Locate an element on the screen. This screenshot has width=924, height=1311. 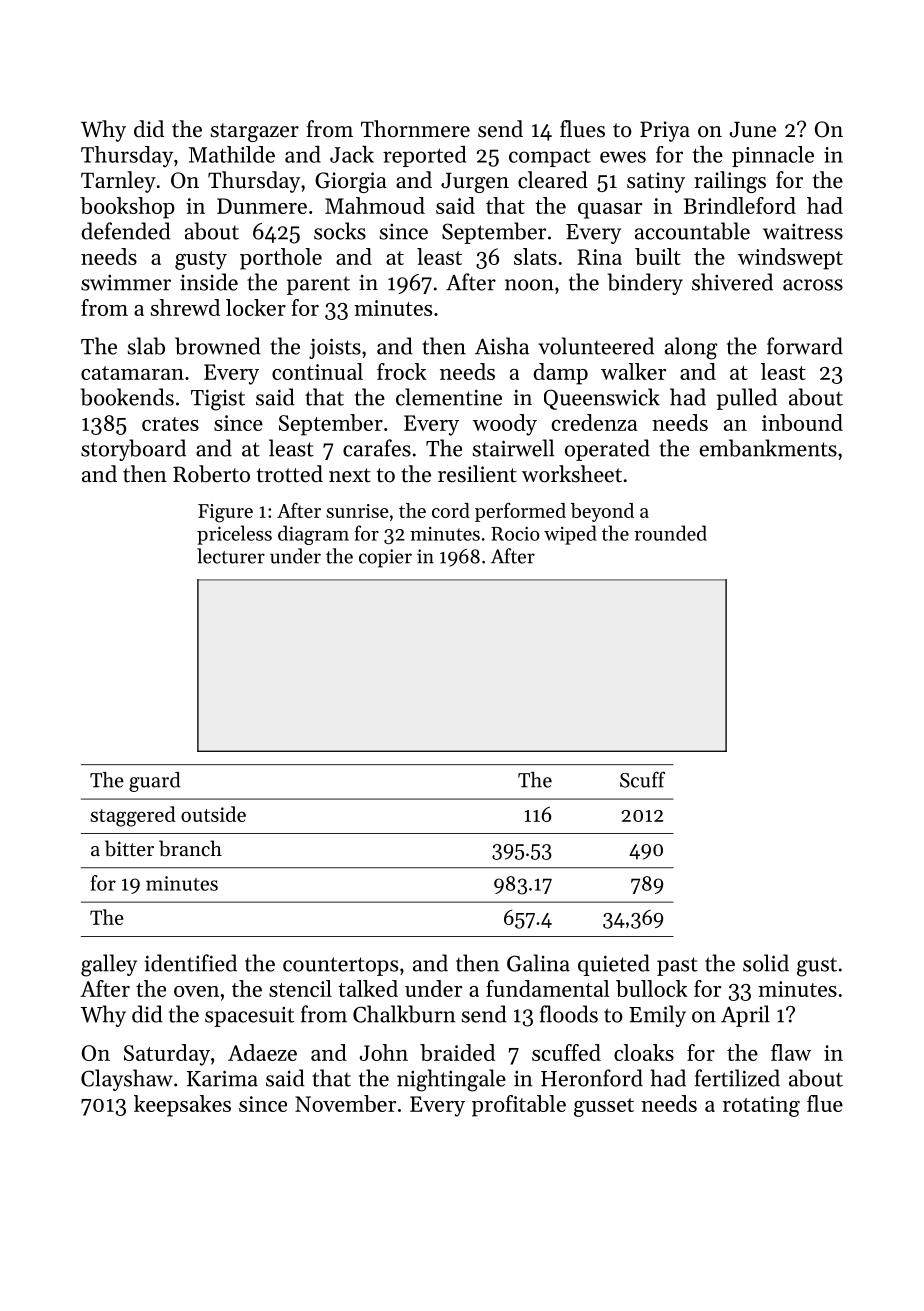
along is located at coordinates (691, 348).
